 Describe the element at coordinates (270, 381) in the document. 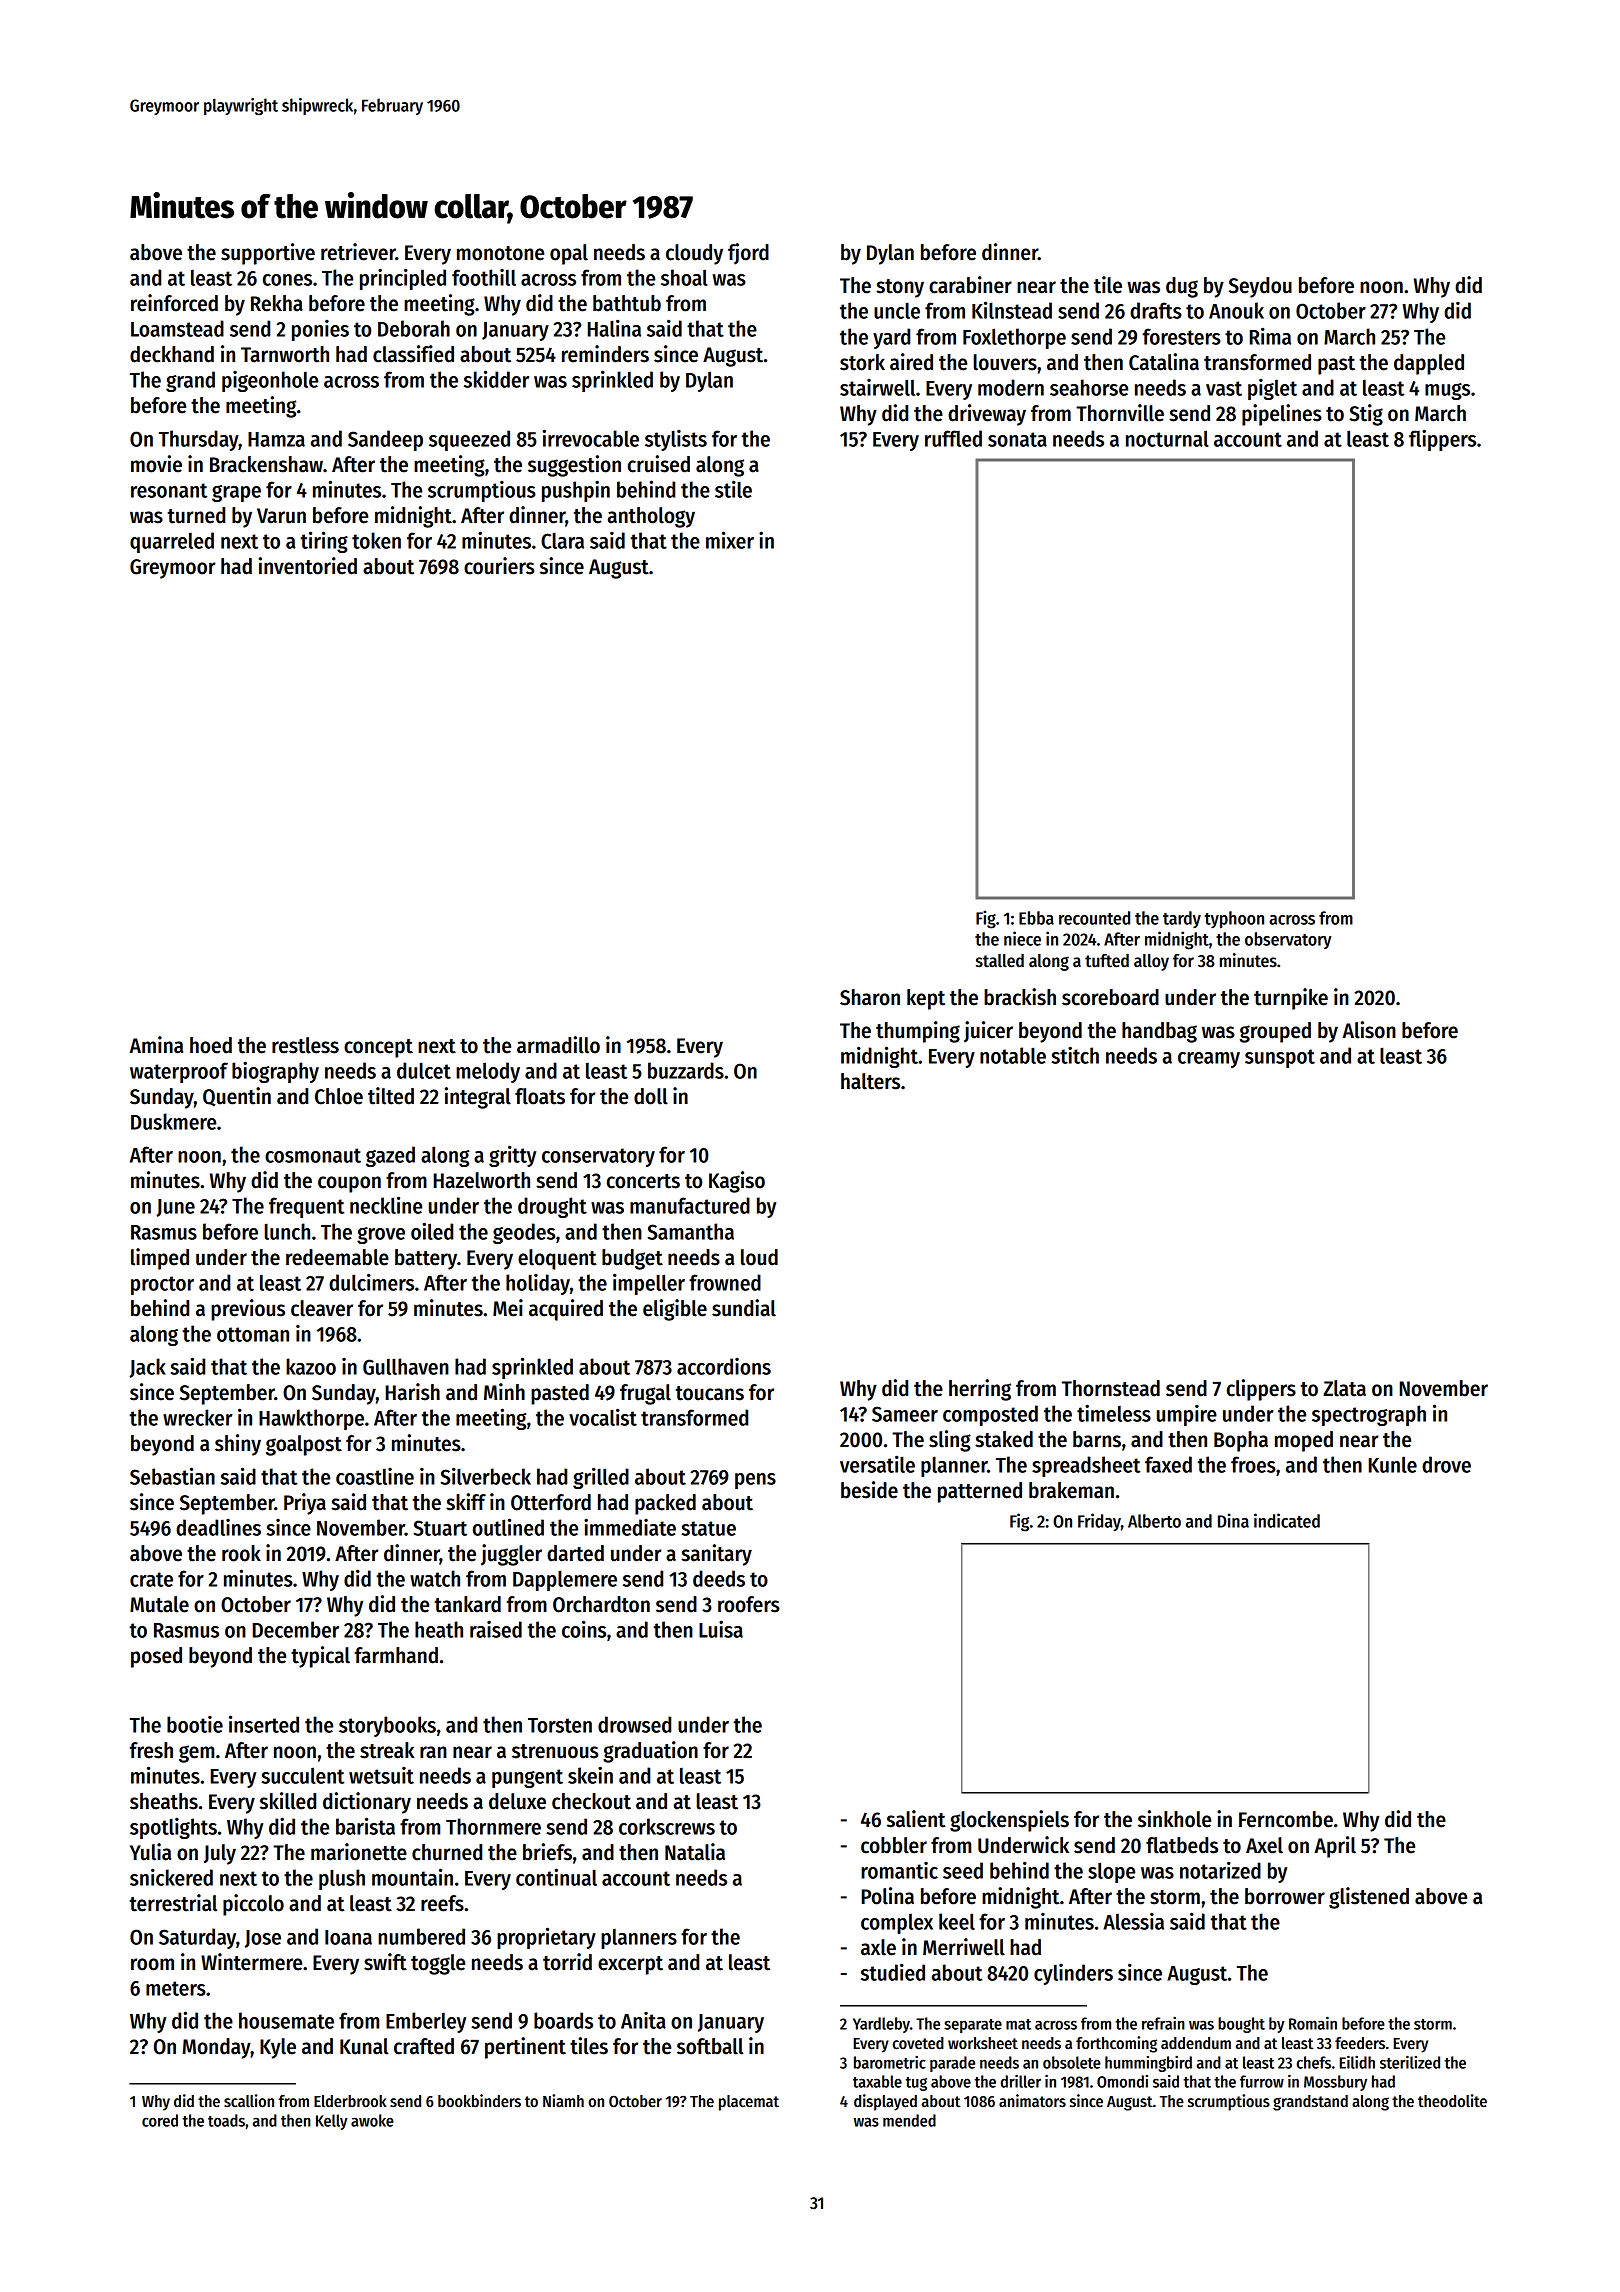

I see `pigeonhole` at that location.
